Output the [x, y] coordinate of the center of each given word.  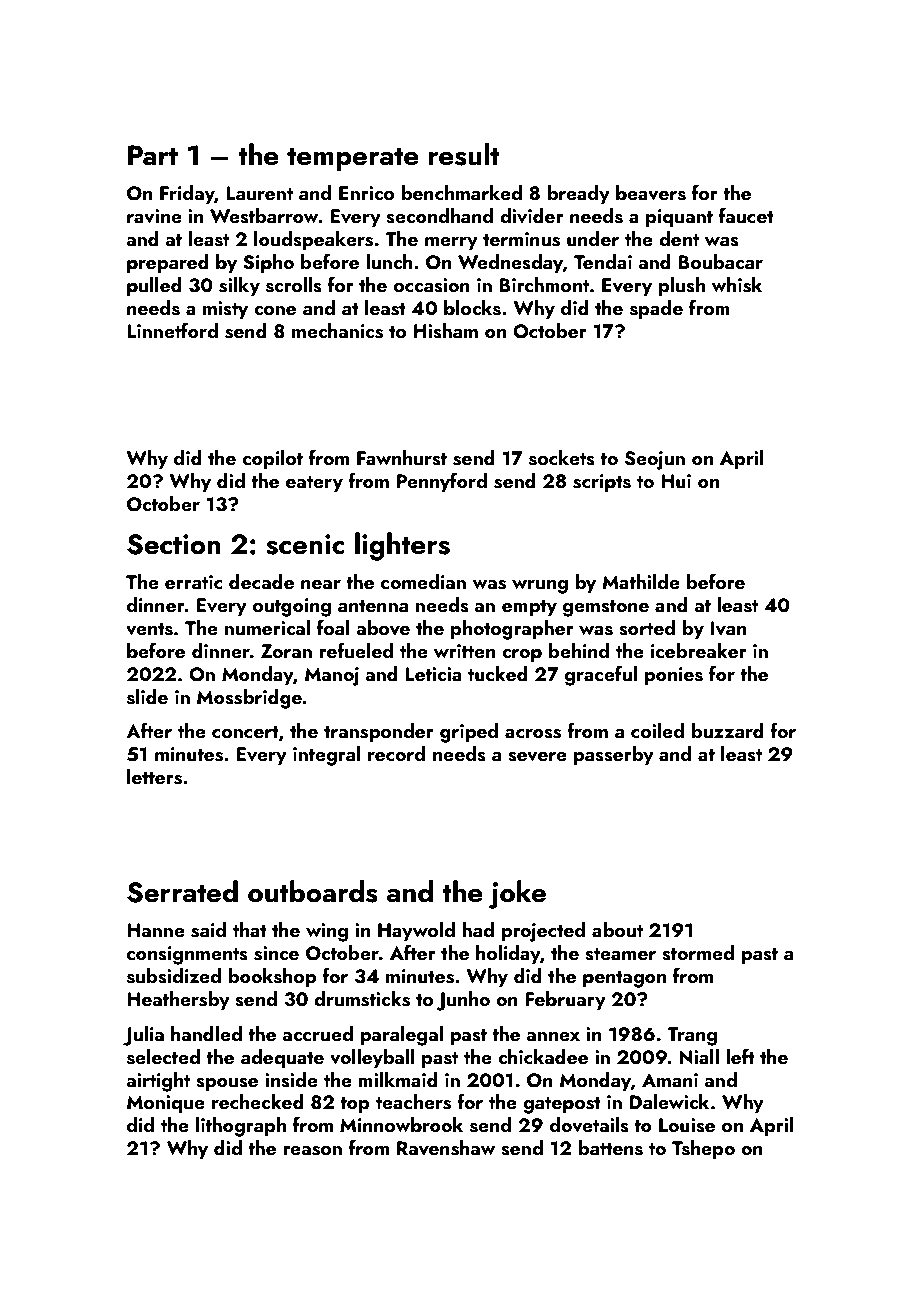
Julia [143, 1036]
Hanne [156, 930]
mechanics [337, 331]
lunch [389, 261]
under [593, 238]
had [478, 929]
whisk [736, 285]
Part [153, 155]
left [740, 1056]
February [565, 1001]
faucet [746, 215]
